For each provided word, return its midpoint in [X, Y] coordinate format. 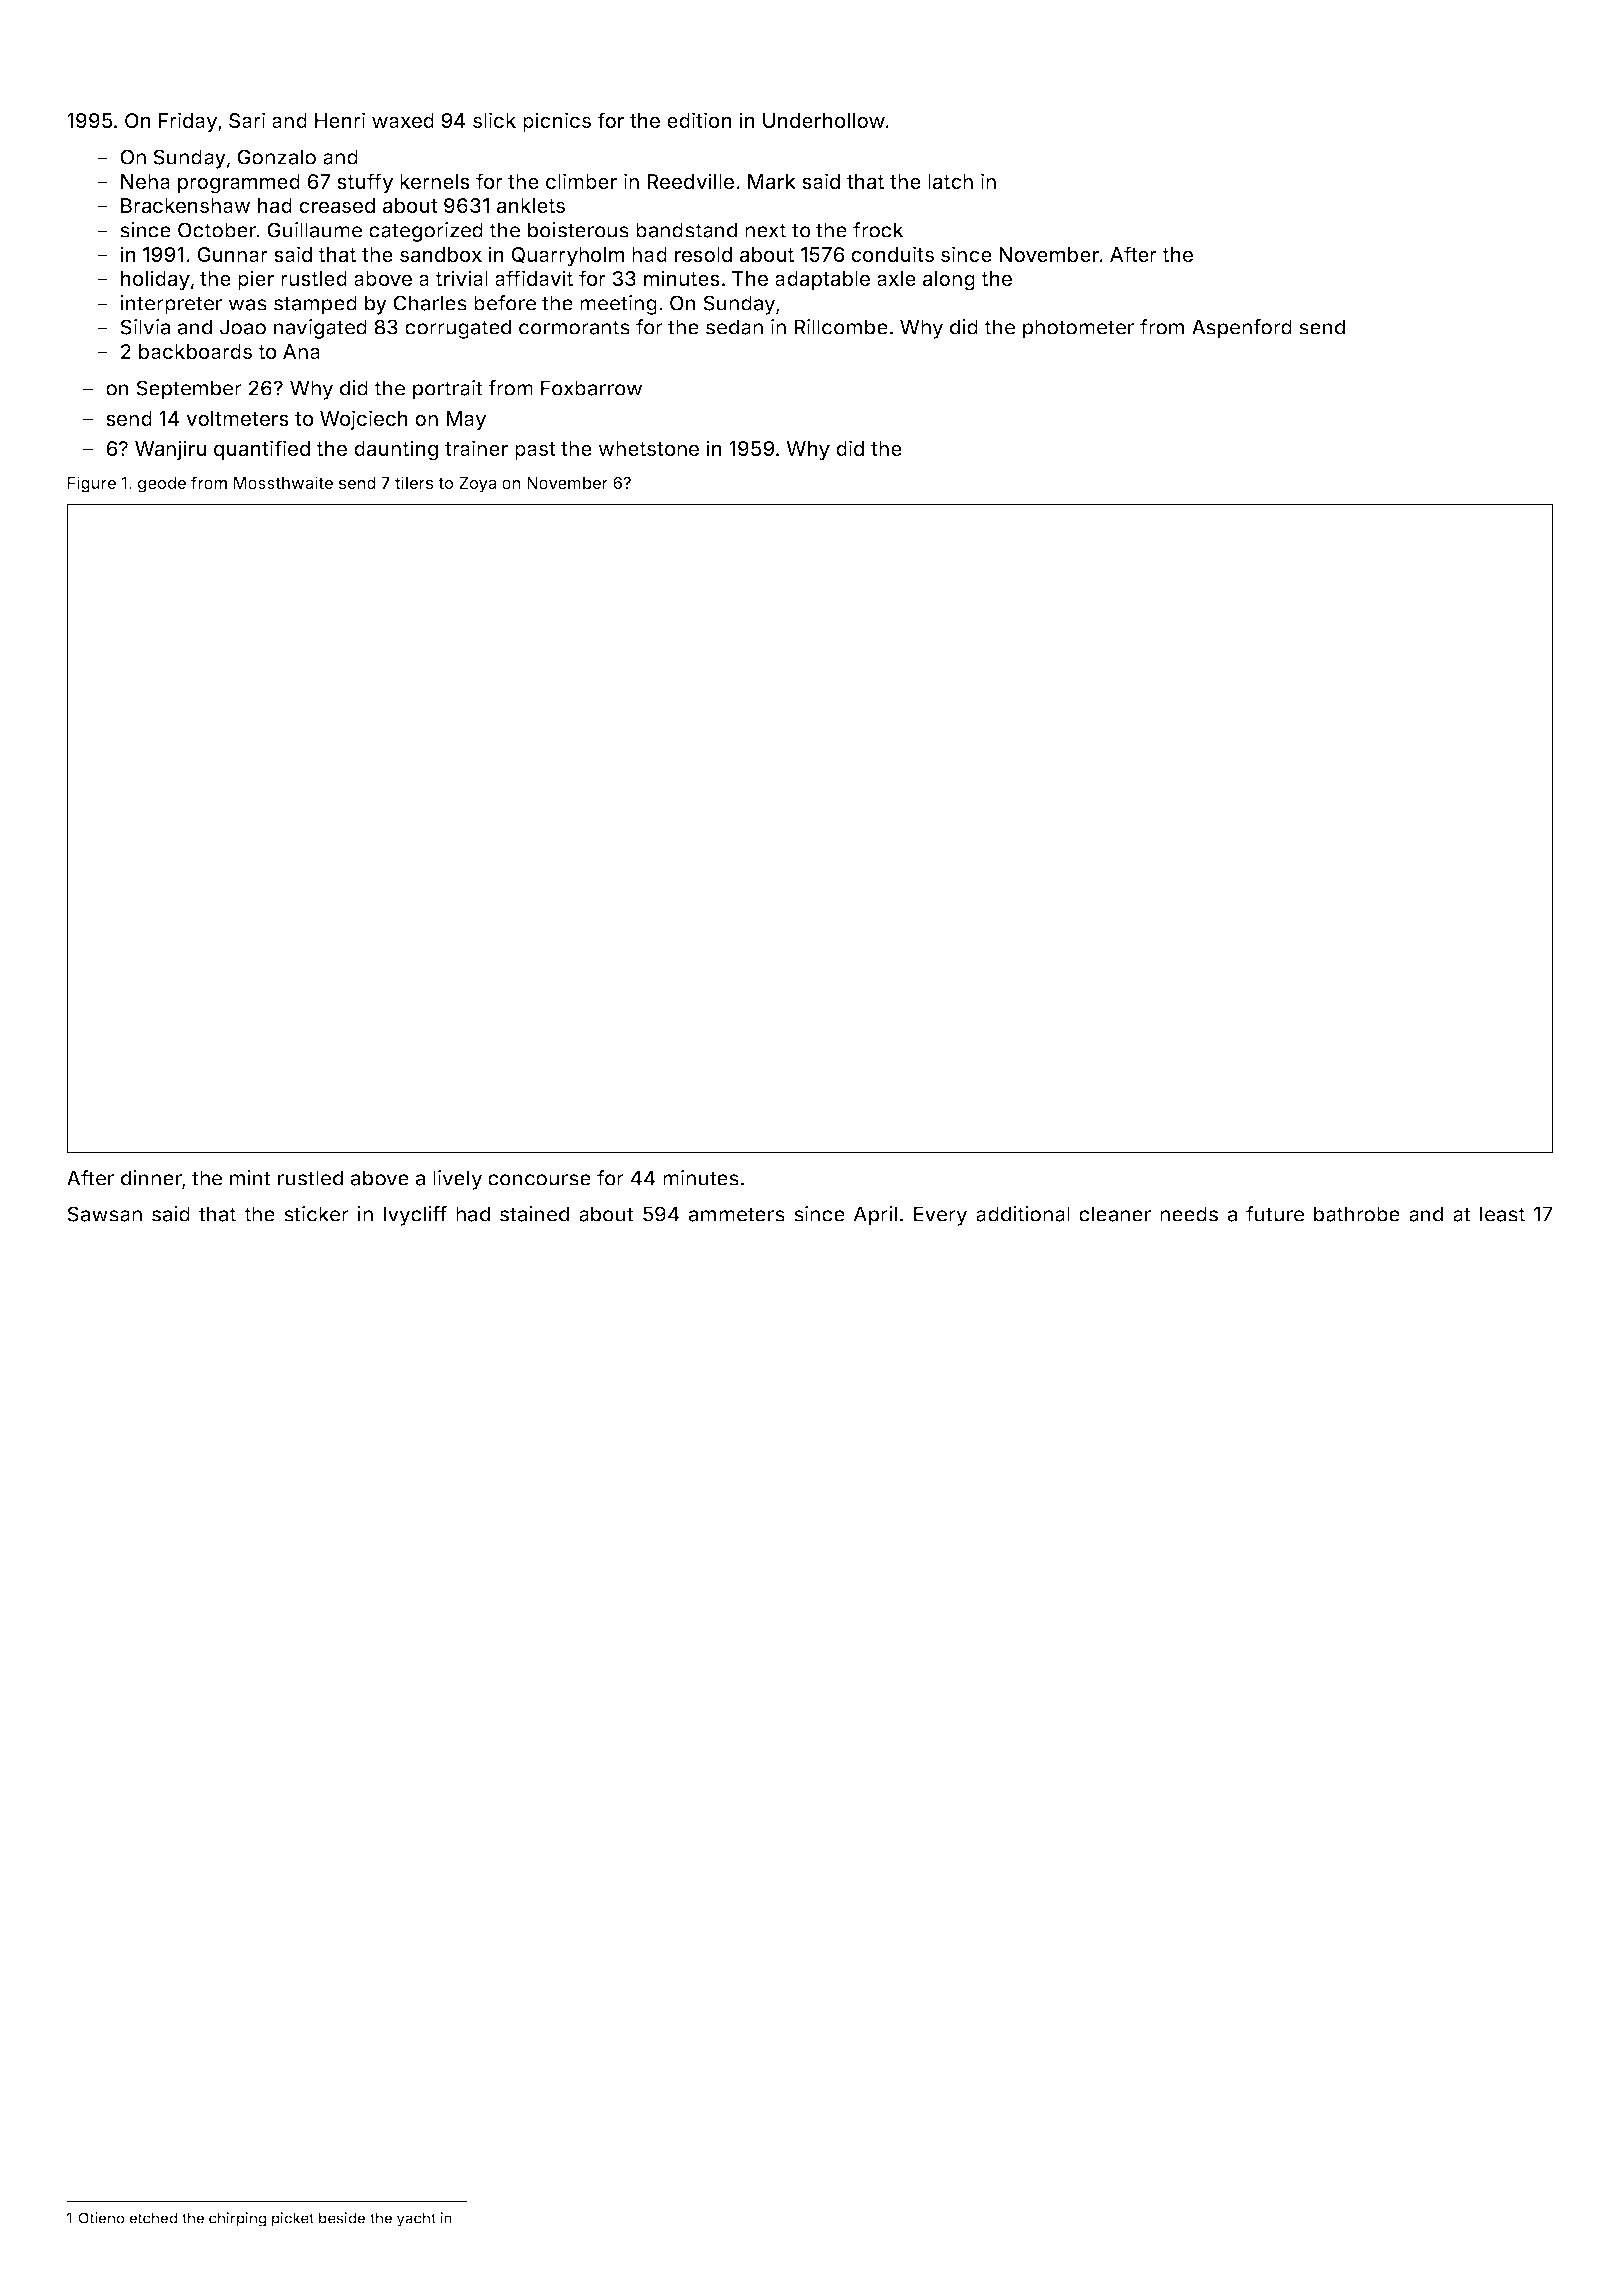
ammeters [737, 1214]
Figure [92, 484]
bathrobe [1357, 1214]
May [466, 421]
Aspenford [1242, 329]
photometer [1078, 329]
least [1502, 1214]
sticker [316, 1214]
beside [342, 2218]
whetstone [648, 448]
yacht [416, 2219]
